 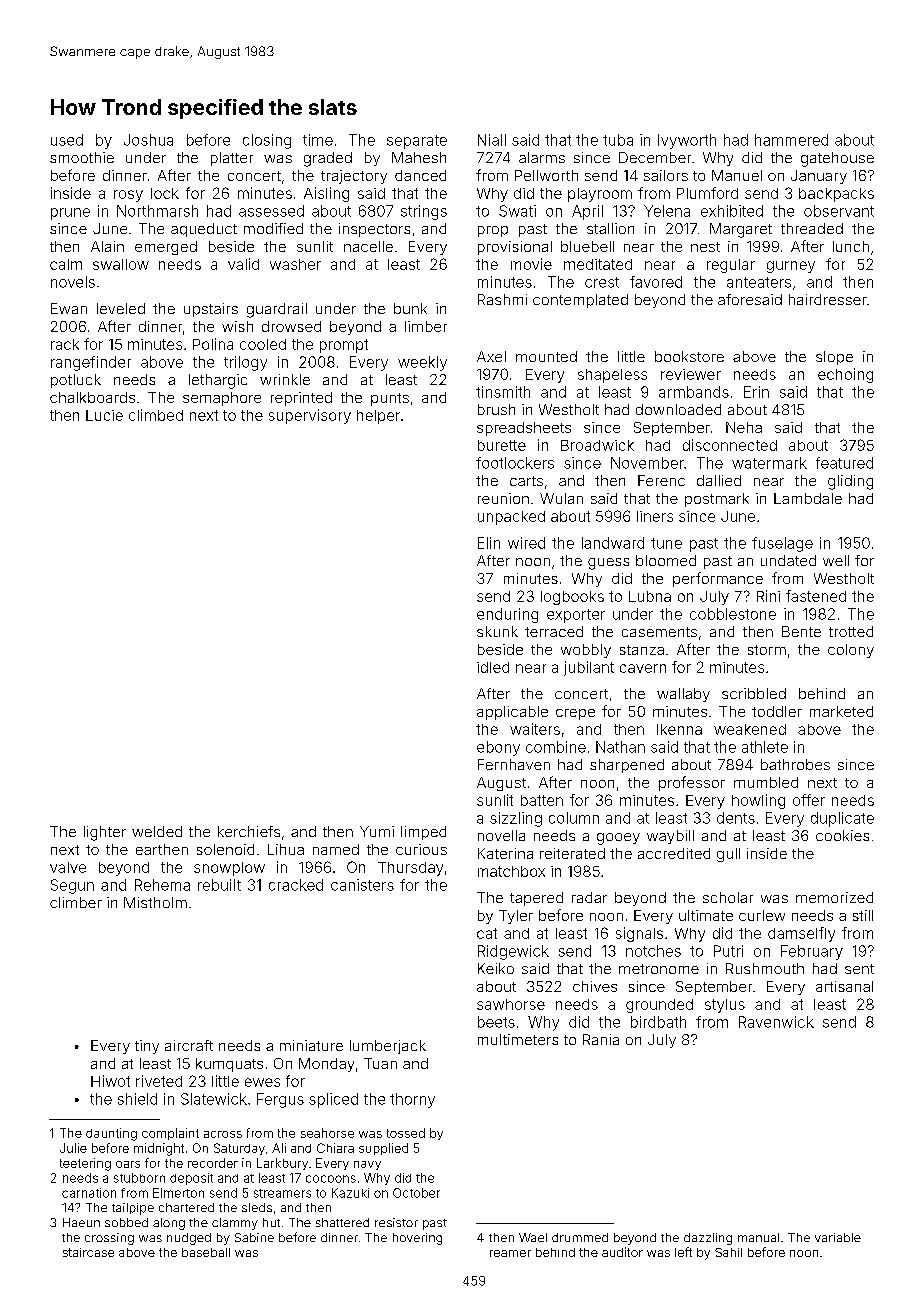 I want to click on hammered, so click(x=791, y=140).
